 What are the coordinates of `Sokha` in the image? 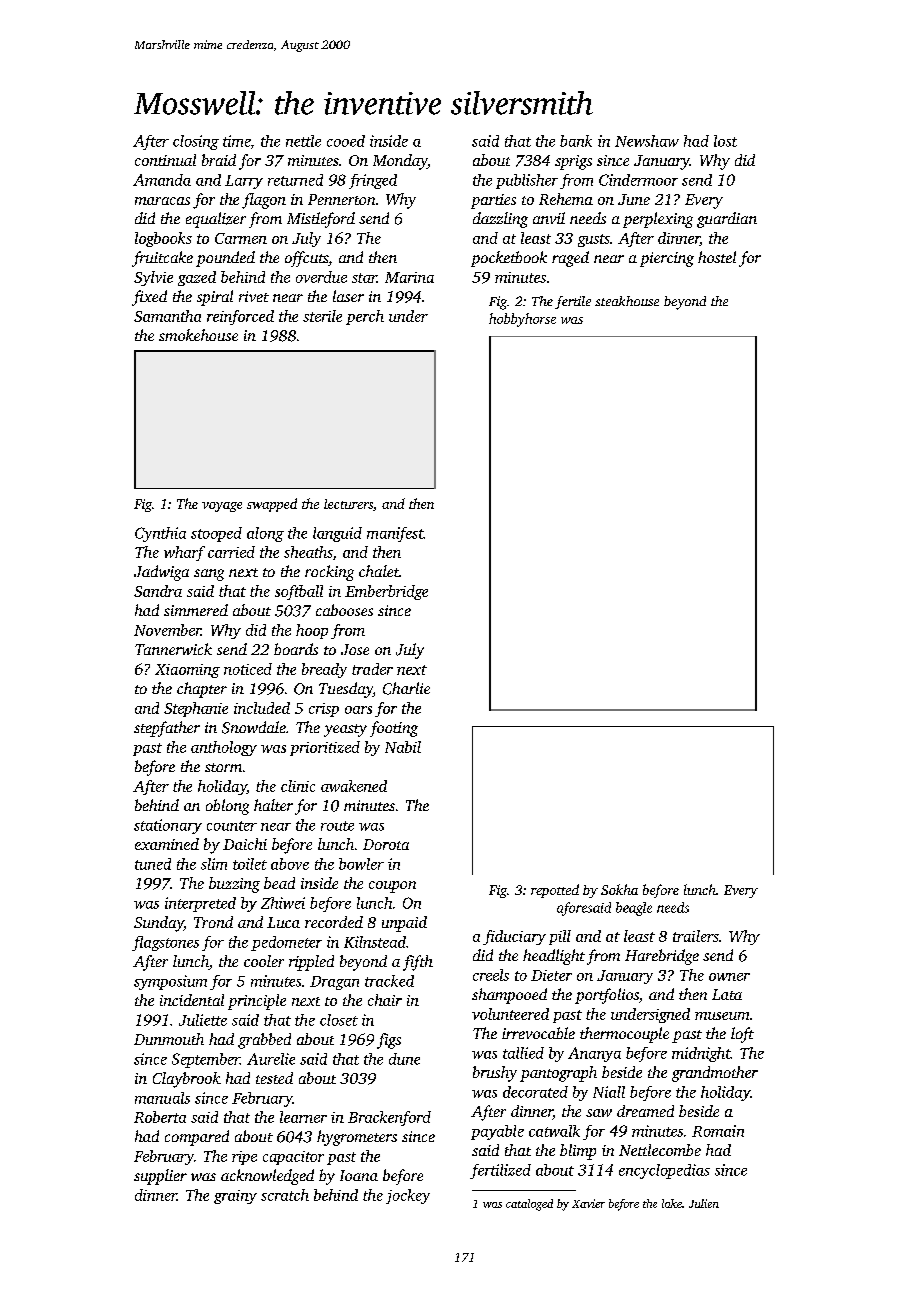 It's located at (619, 889).
